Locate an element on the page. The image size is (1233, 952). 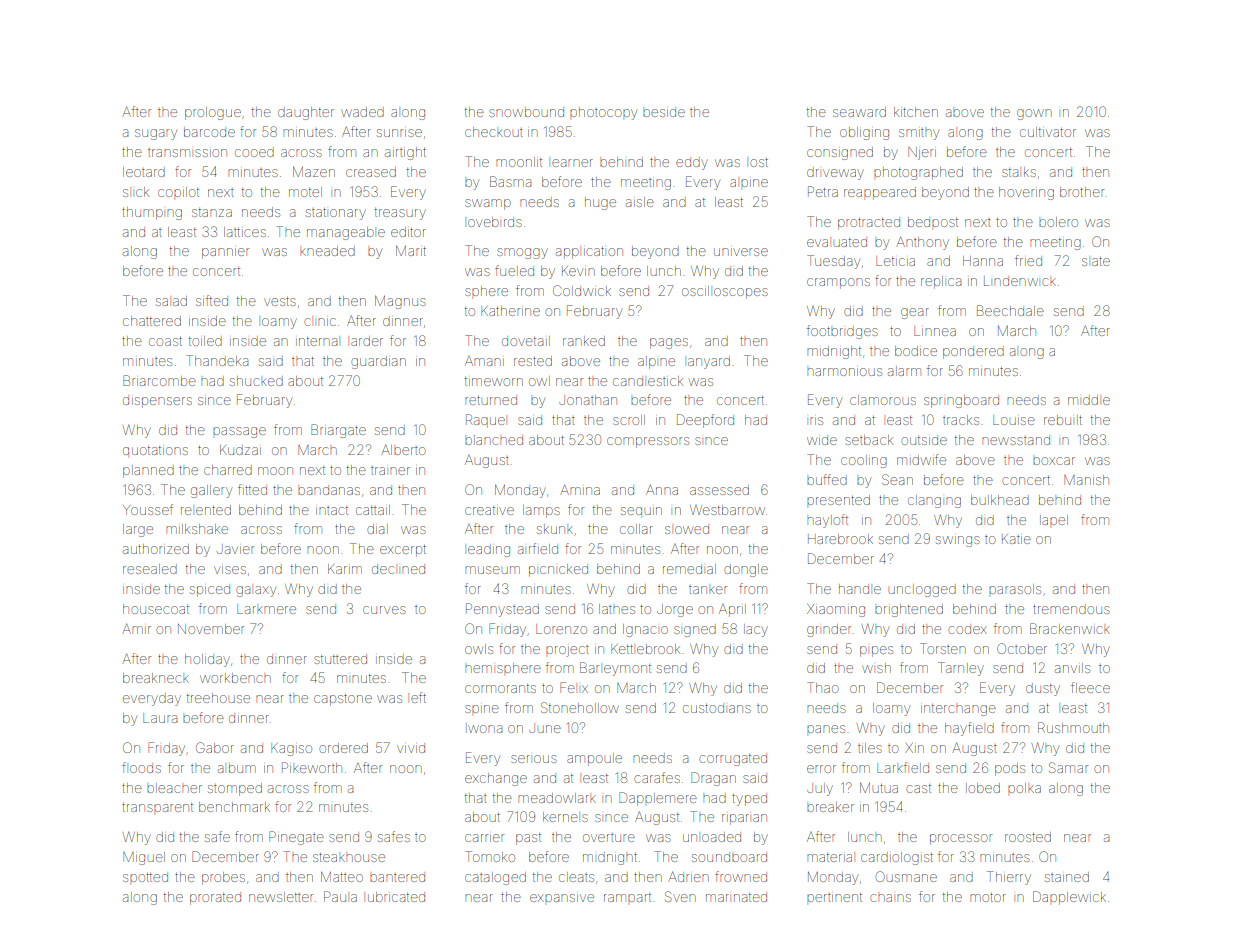
Kudzai is located at coordinates (240, 450).
